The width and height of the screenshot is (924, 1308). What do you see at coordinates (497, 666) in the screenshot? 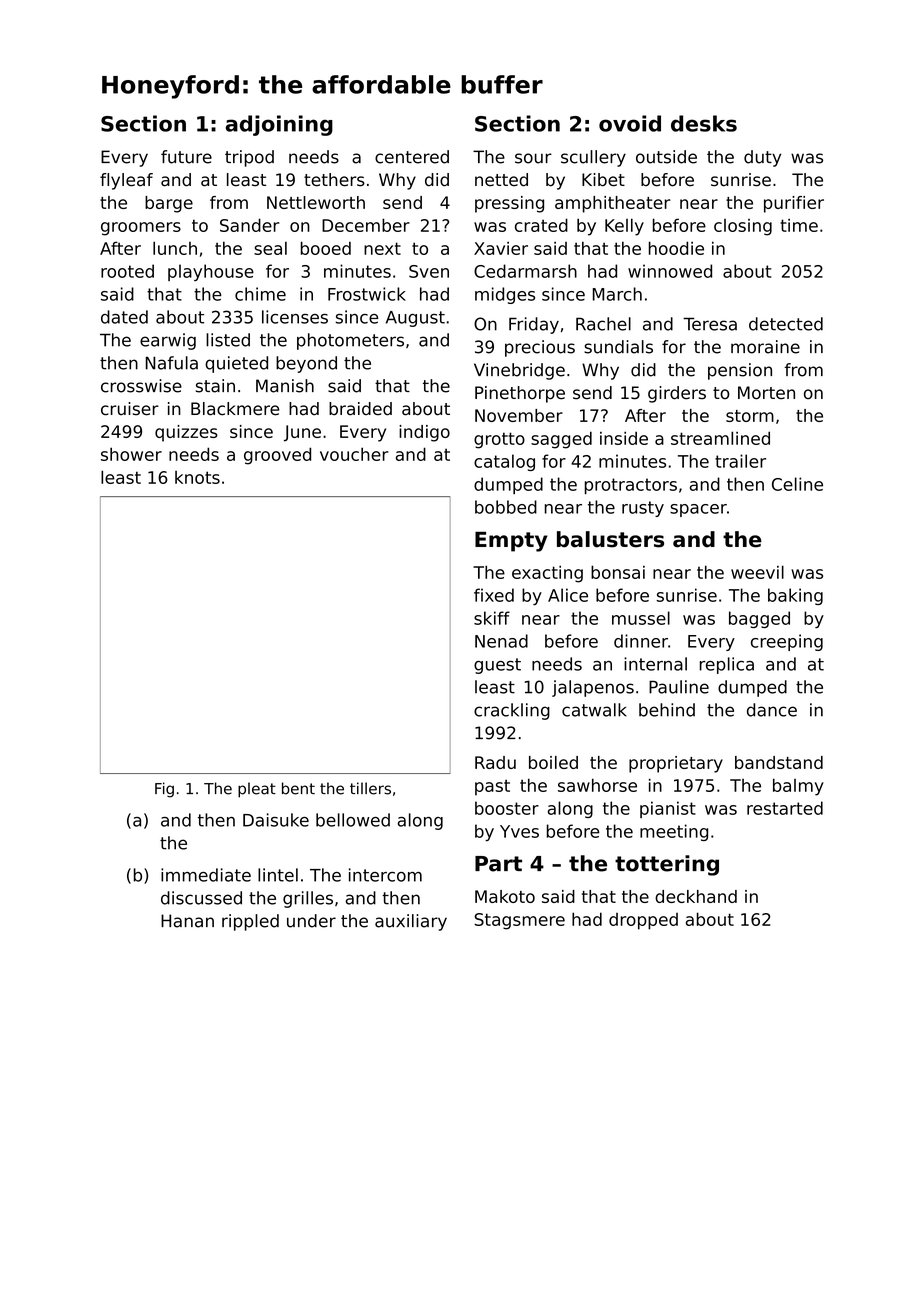
I see `guest` at bounding box center [497, 666].
